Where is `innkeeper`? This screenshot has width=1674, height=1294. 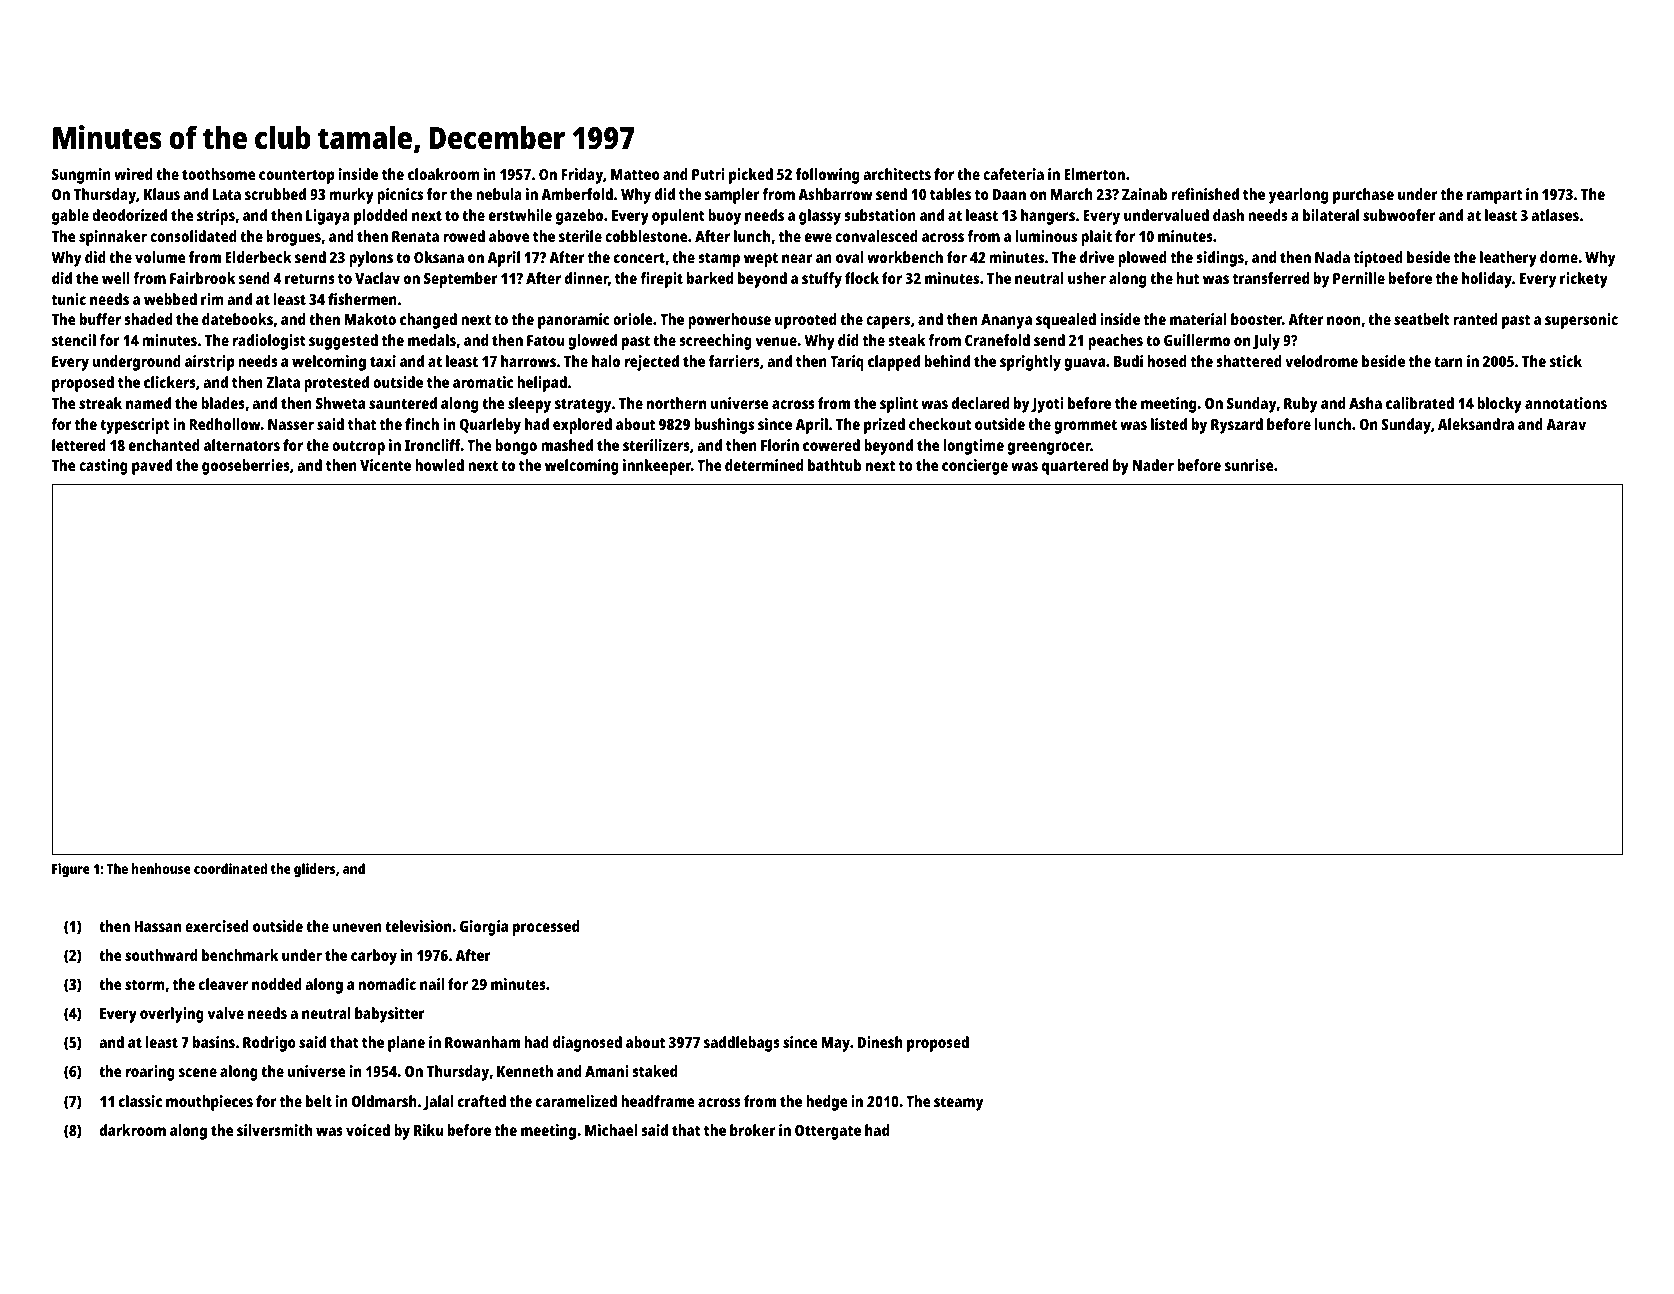
innkeeper is located at coordinates (657, 467).
